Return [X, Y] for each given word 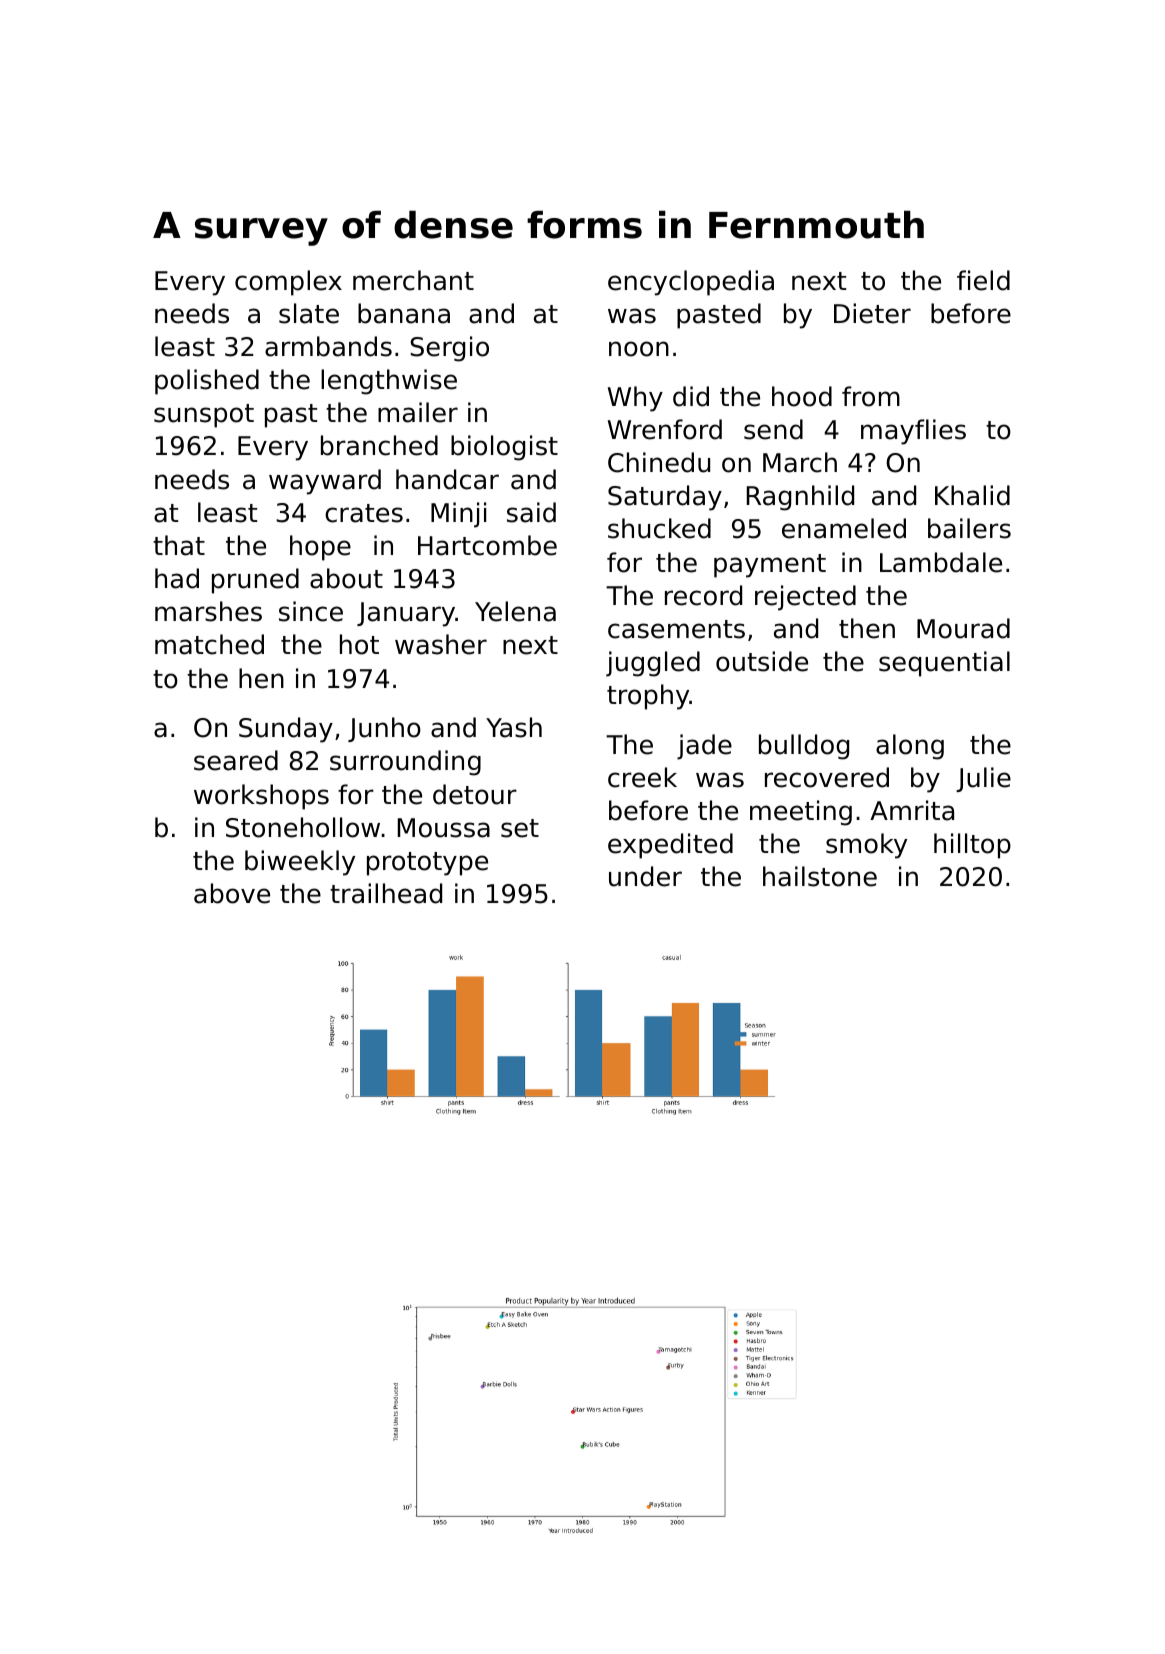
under [645, 876]
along [910, 747]
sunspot [204, 416]
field [983, 280]
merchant [413, 280]
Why [635, 399]
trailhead [386, 893]
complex [288, 283]
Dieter [872, 313]
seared [236, 760]
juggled [653, 664]
